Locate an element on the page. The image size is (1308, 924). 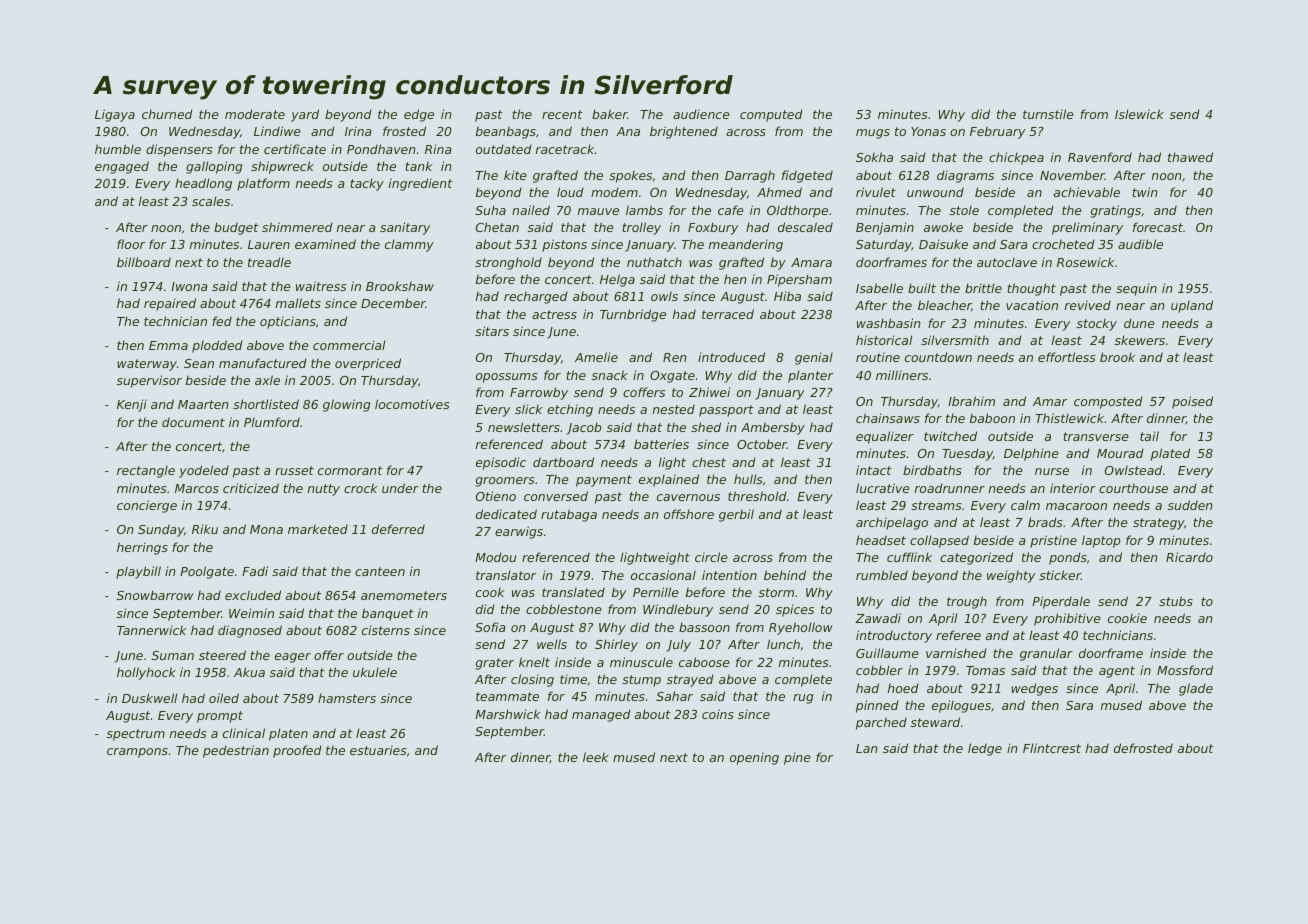
Sunday is located at coordinates (161, 530).
